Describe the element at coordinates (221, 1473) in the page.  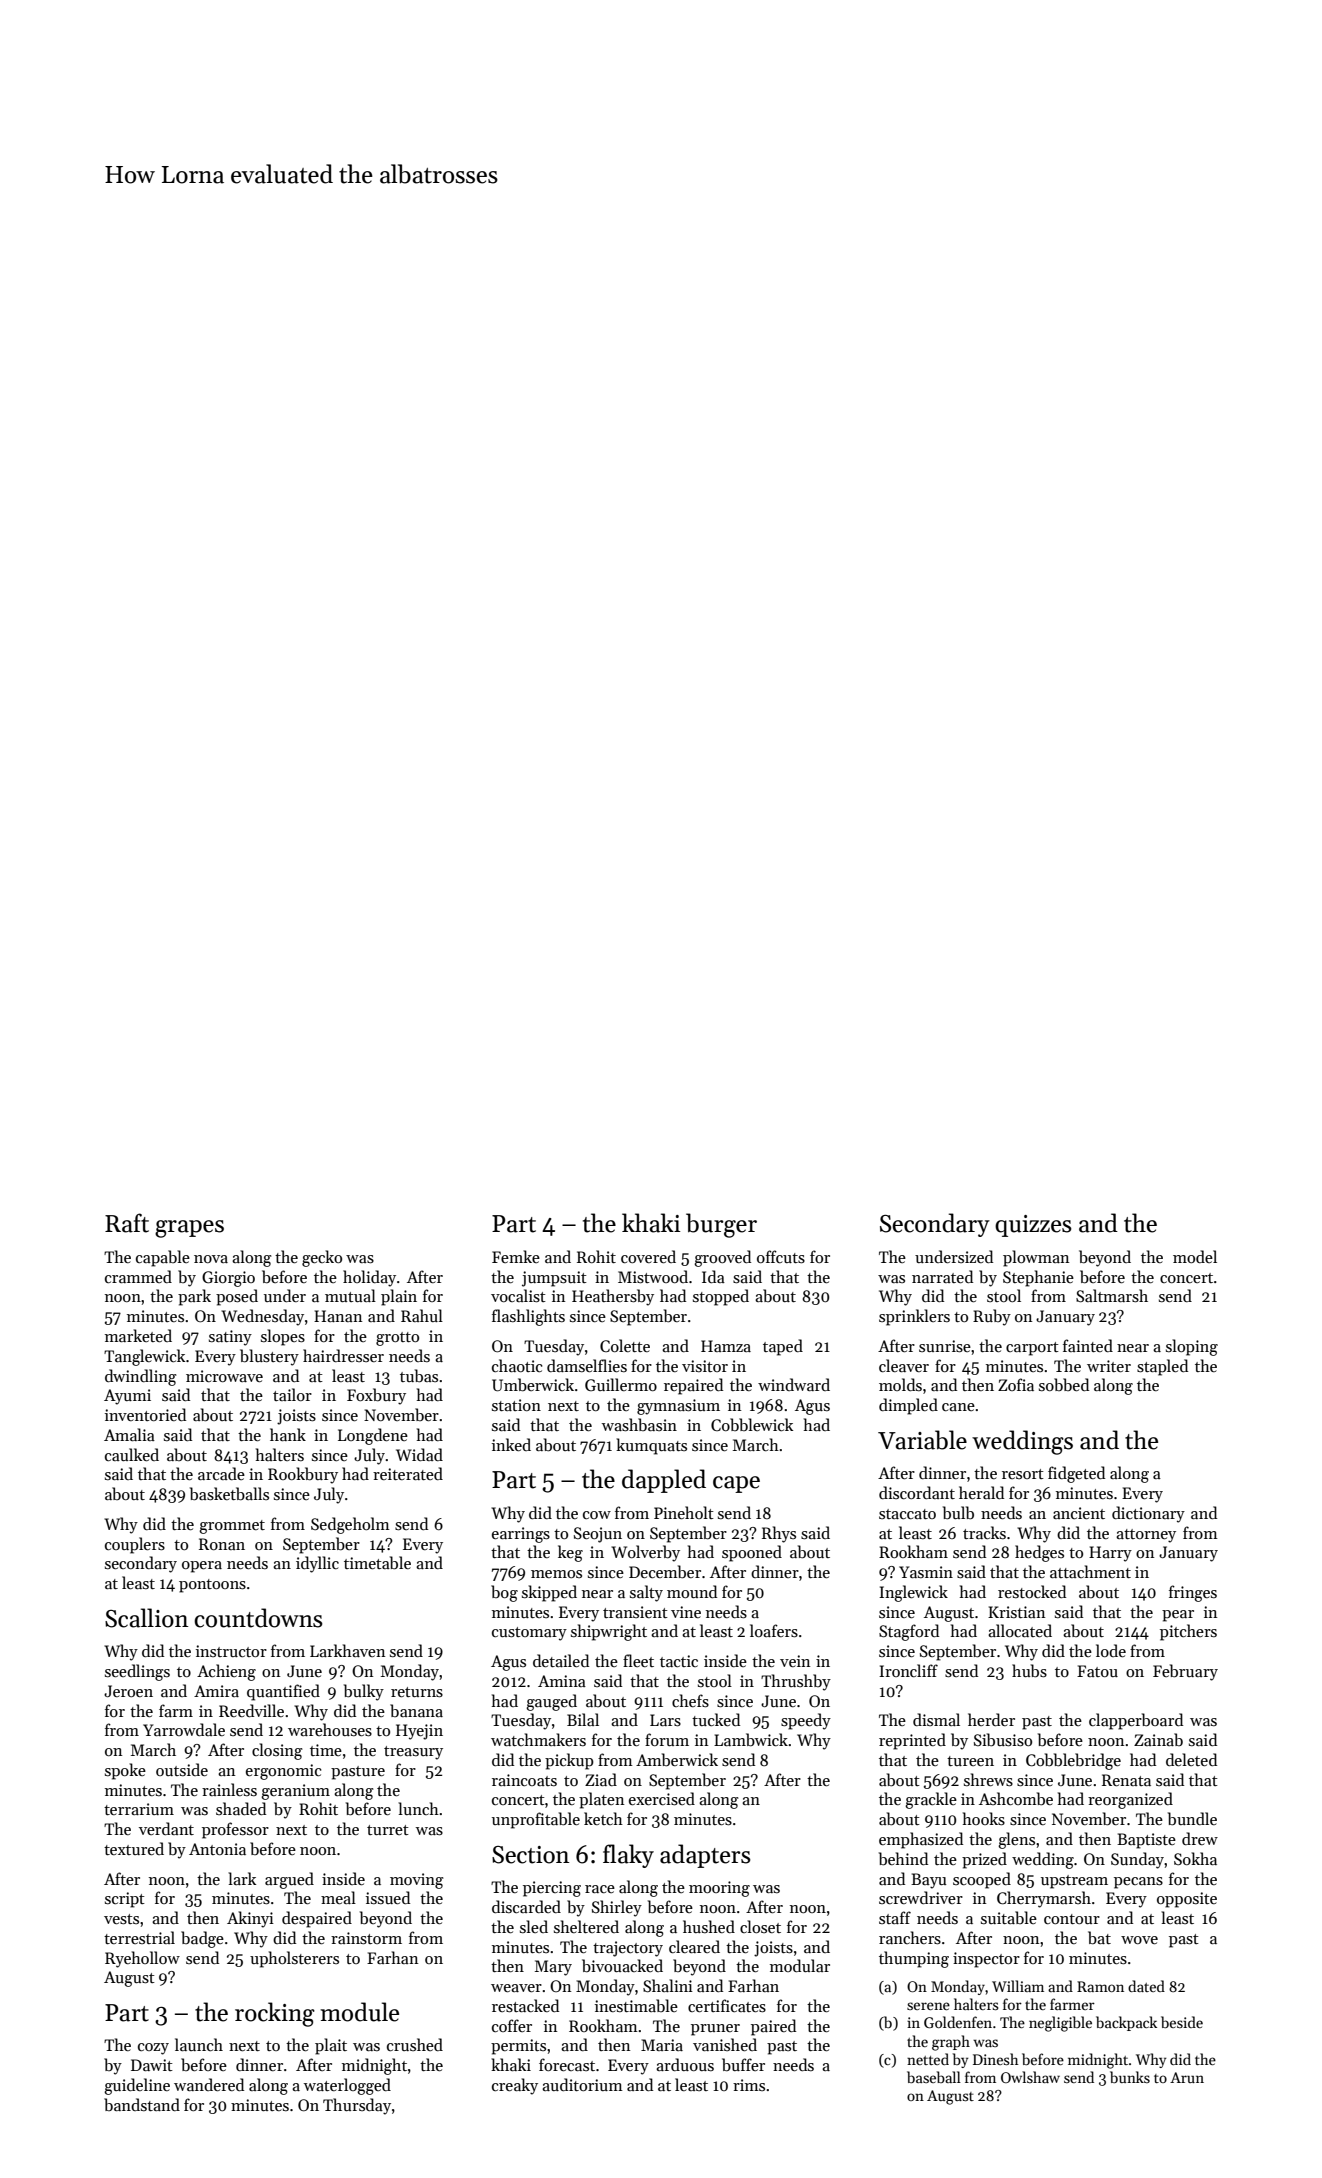
I see `arcade` at that location.
